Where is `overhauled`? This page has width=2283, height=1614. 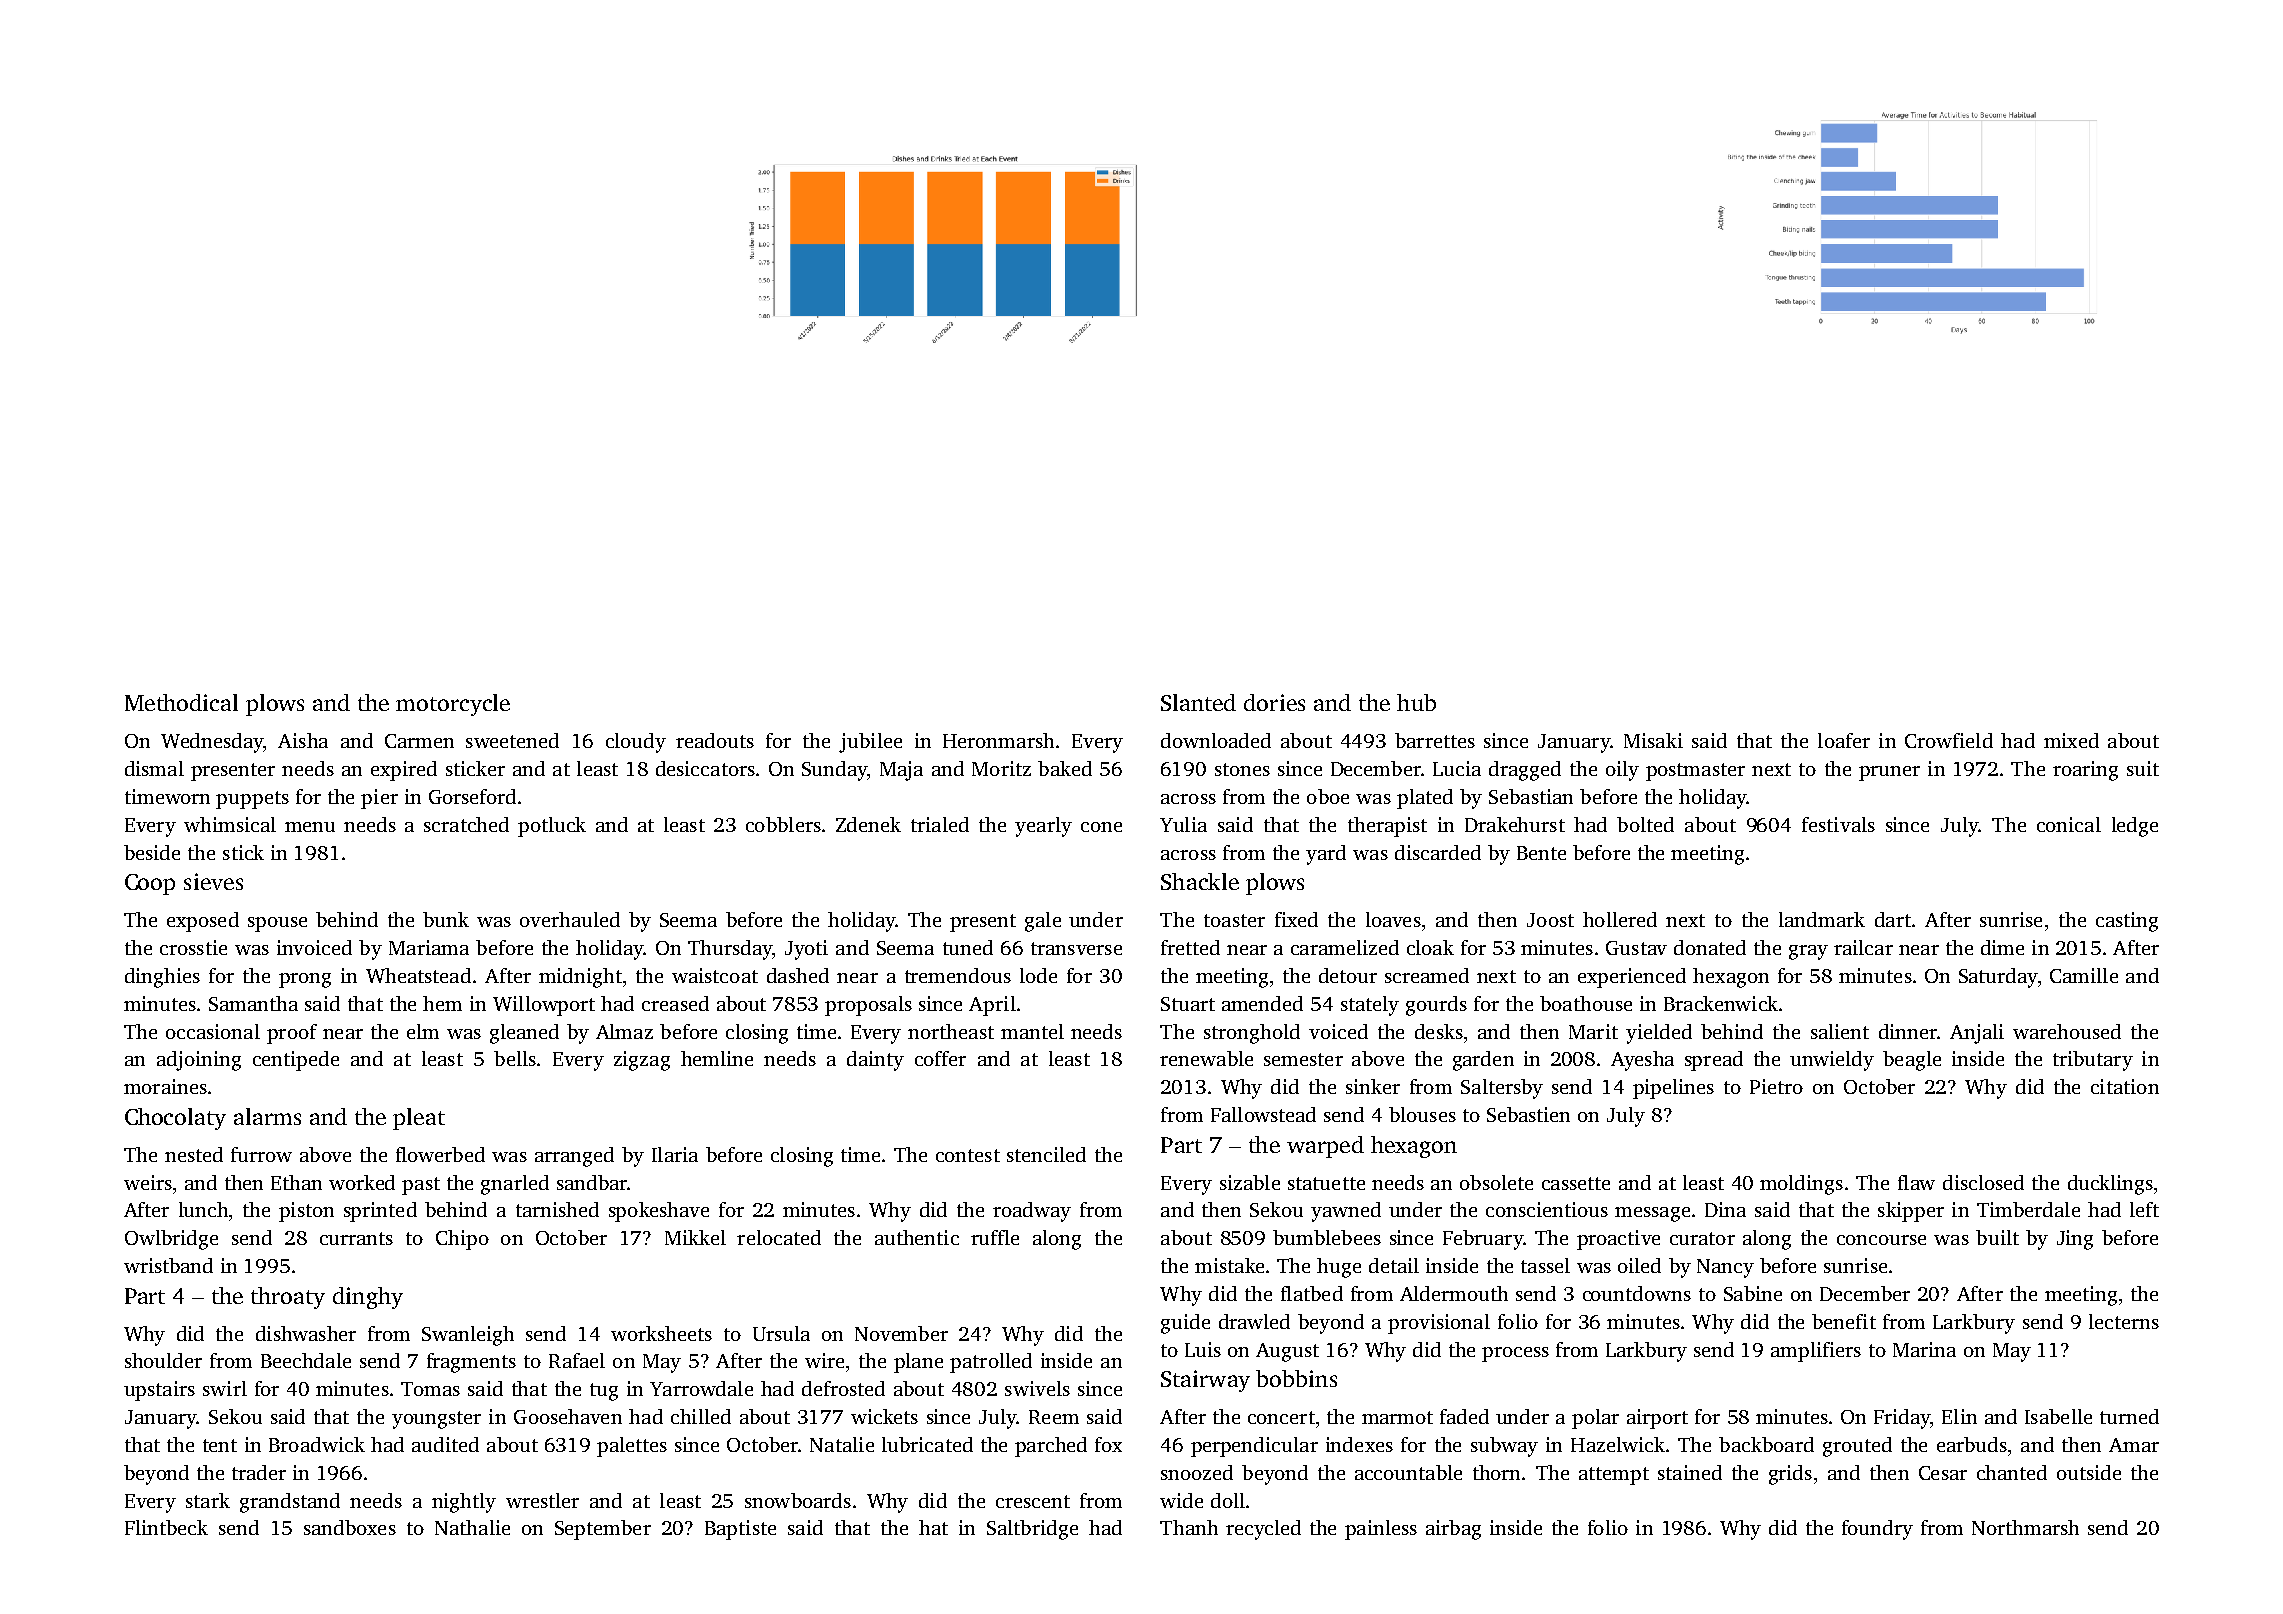
overhauled is located at coordinates (570, 919).
